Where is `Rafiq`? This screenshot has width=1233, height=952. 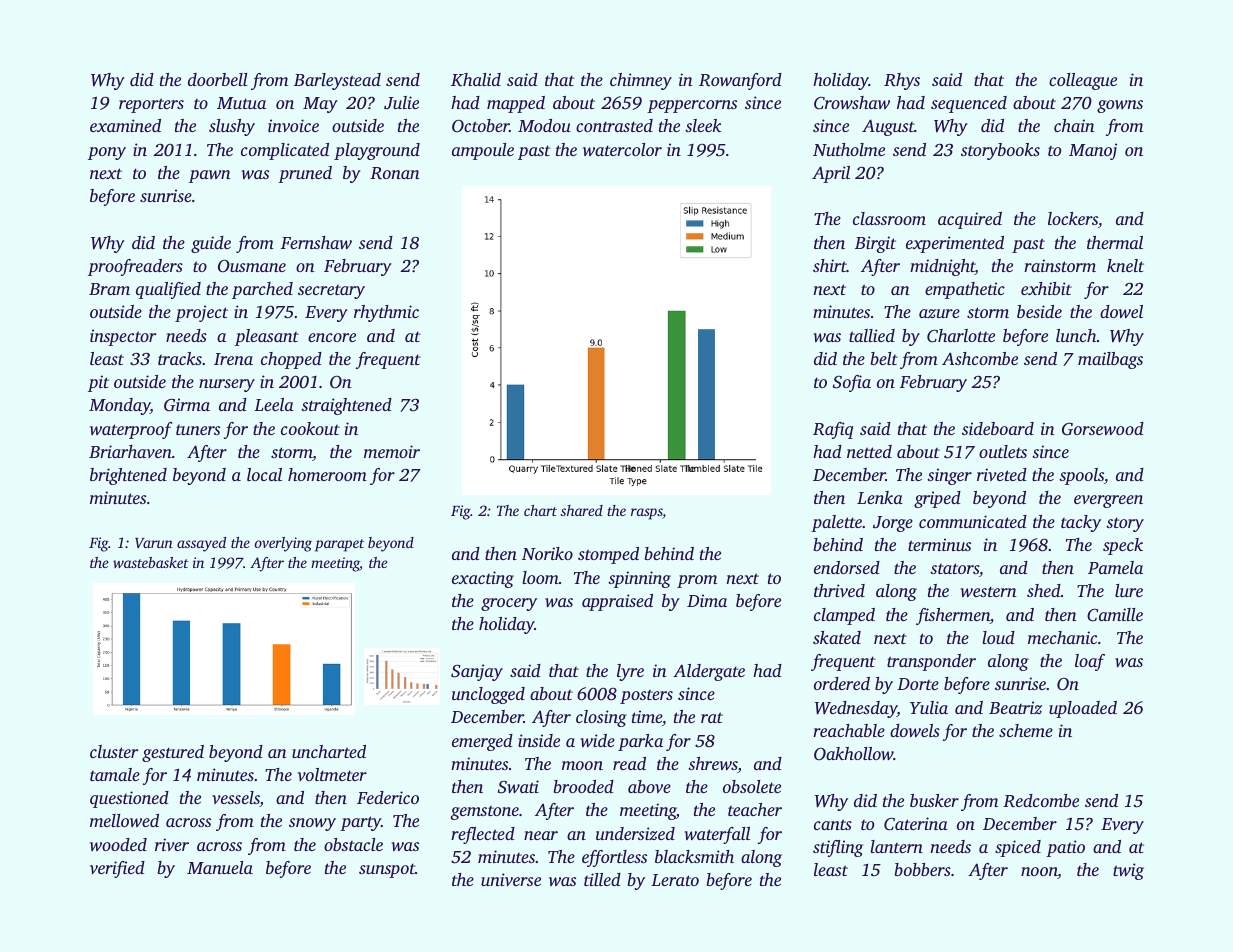
Rafiq is located at coordinates (833, 430).
